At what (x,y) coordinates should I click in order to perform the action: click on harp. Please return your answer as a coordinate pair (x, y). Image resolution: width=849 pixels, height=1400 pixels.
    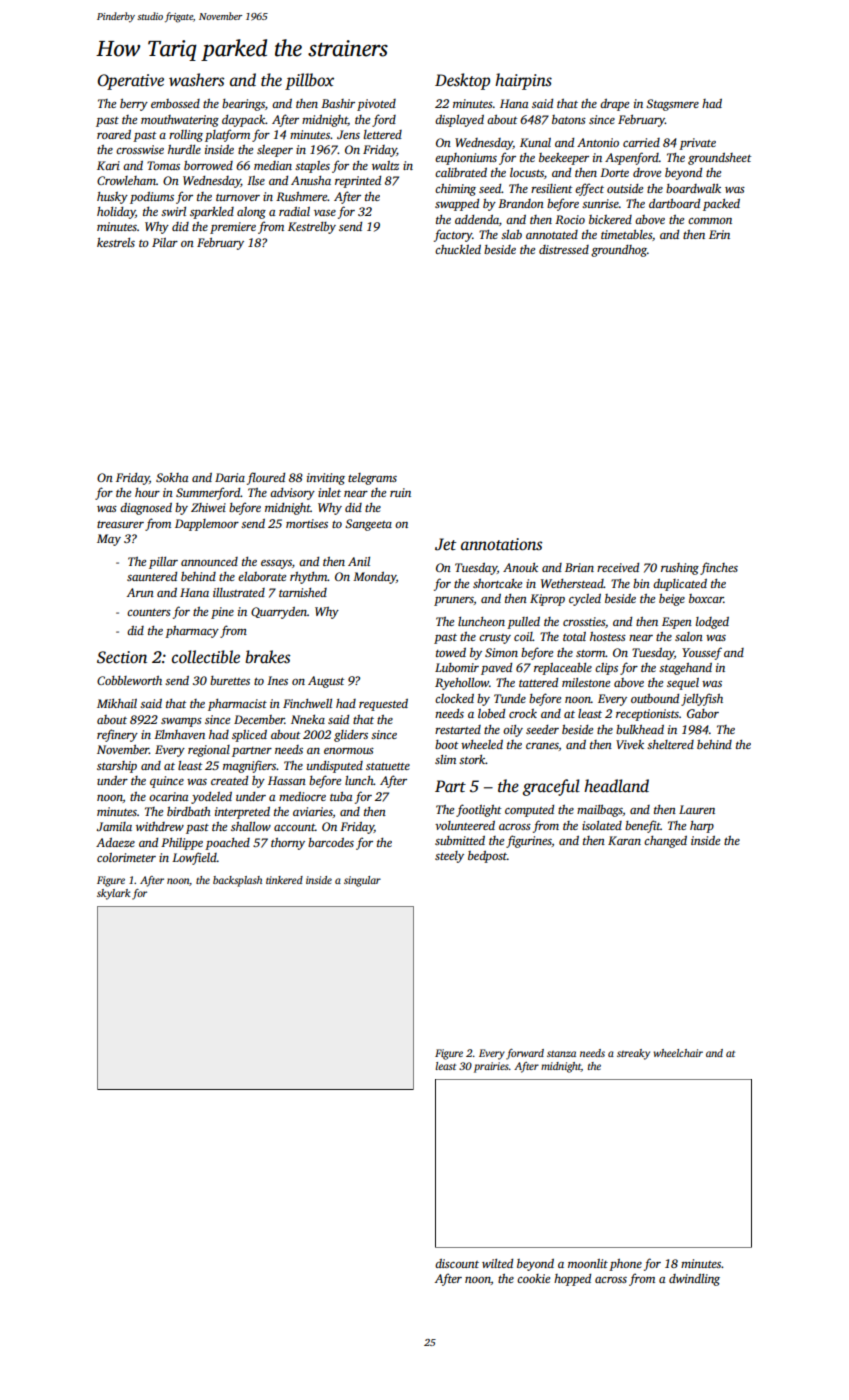
    Looking at the image, I should click on (702, 827).
